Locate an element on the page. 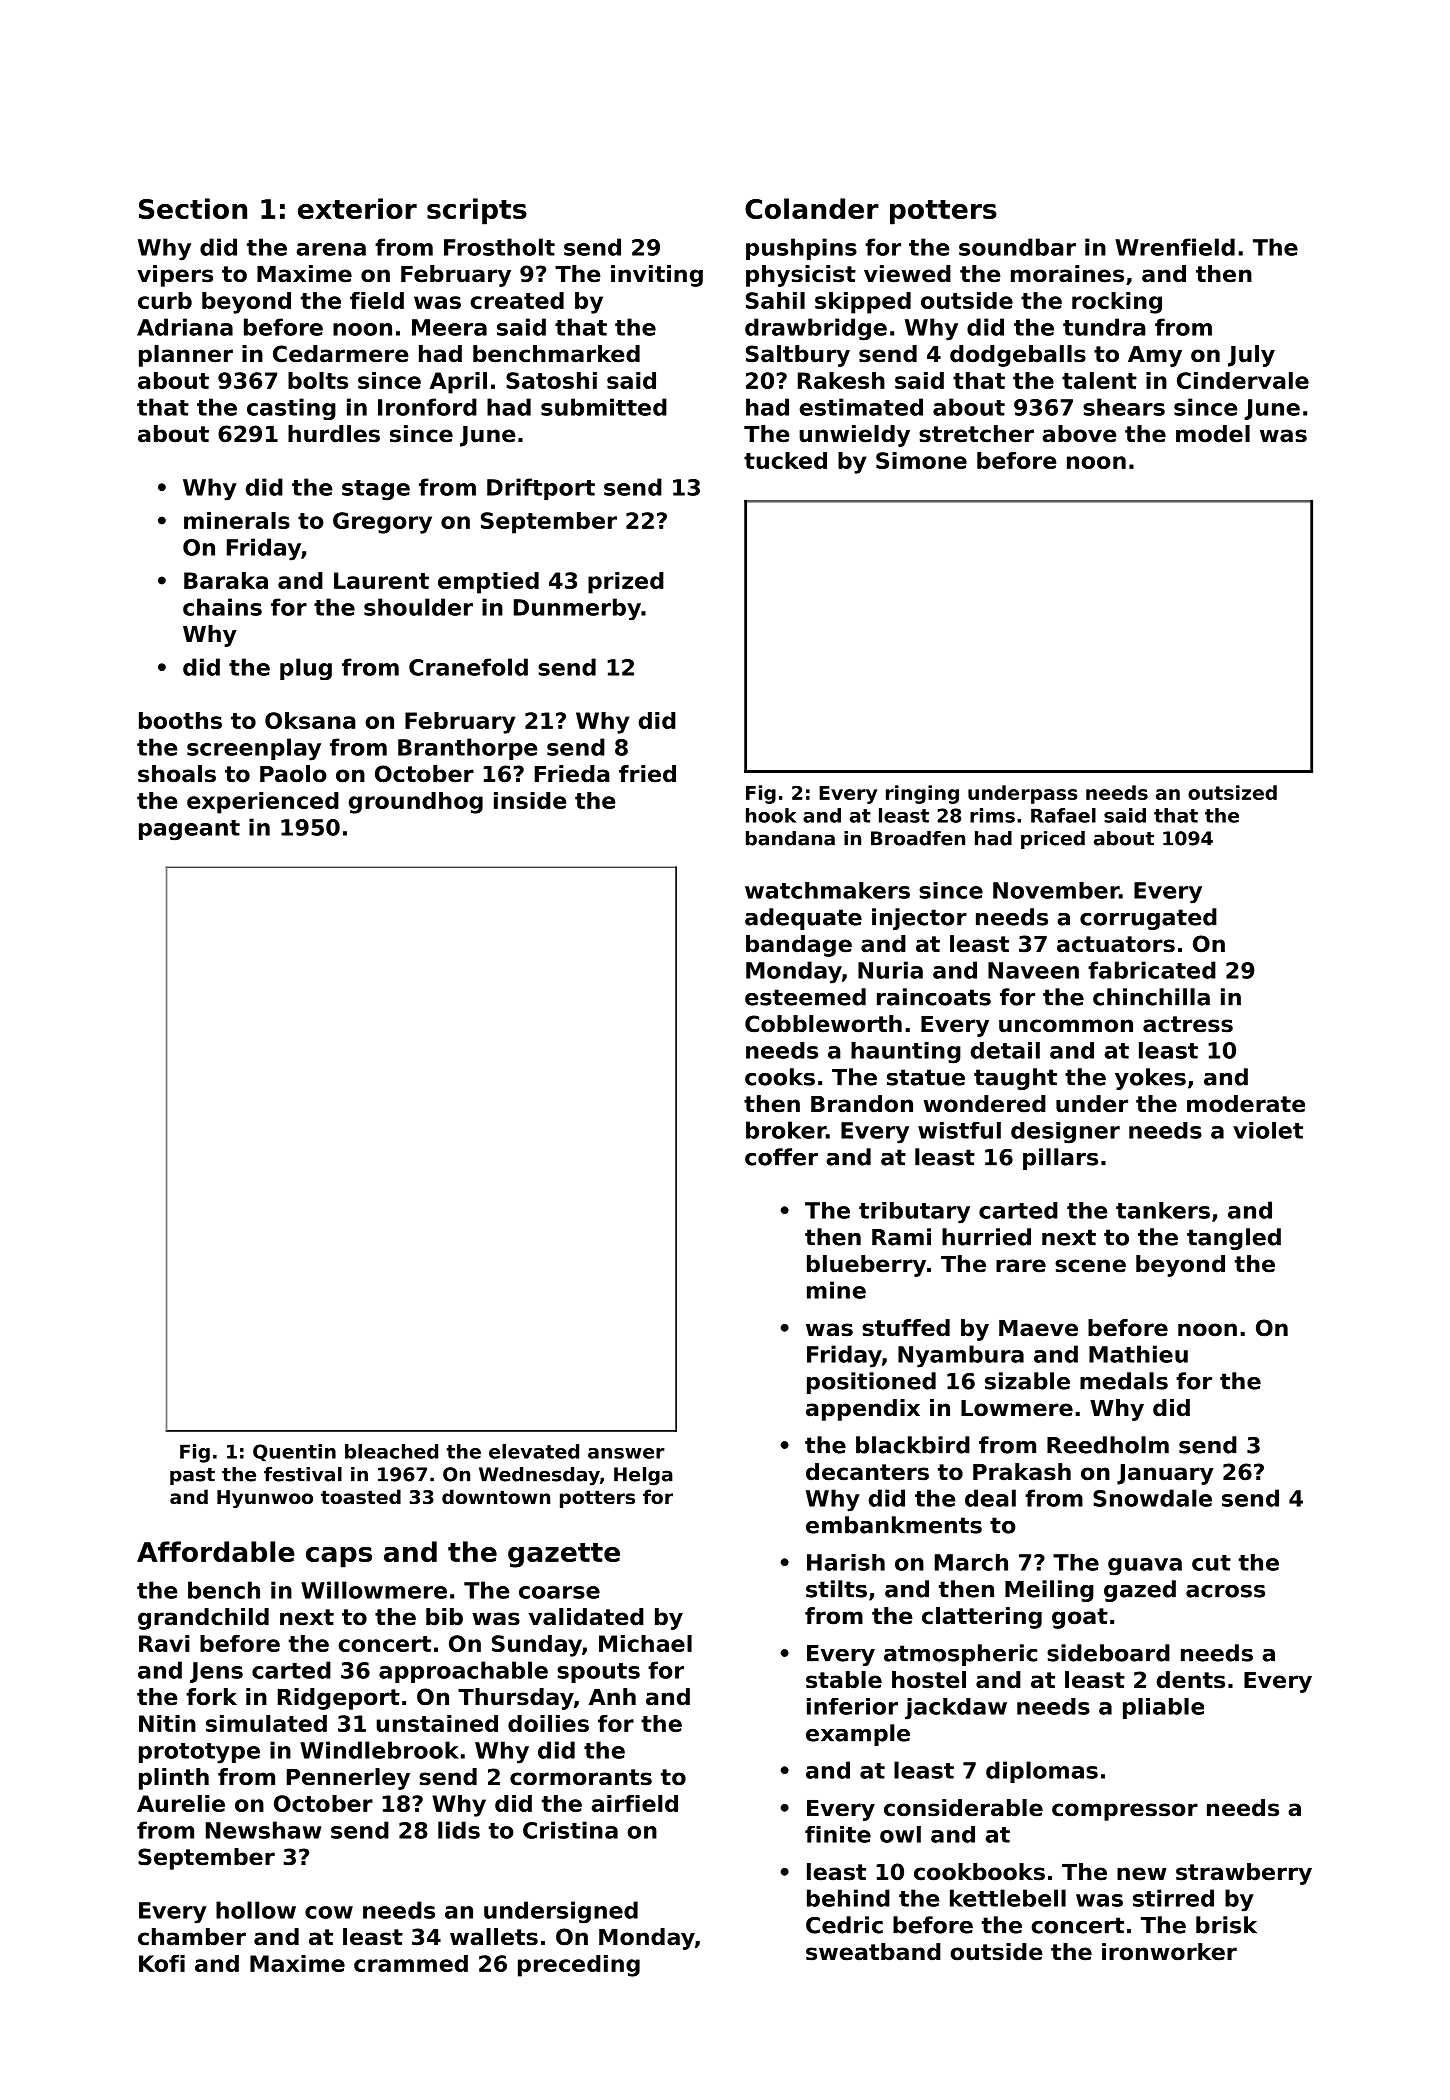 The height and width of the page is (2100, 1450). Cindervale is located at coordinates (1243, 380).
